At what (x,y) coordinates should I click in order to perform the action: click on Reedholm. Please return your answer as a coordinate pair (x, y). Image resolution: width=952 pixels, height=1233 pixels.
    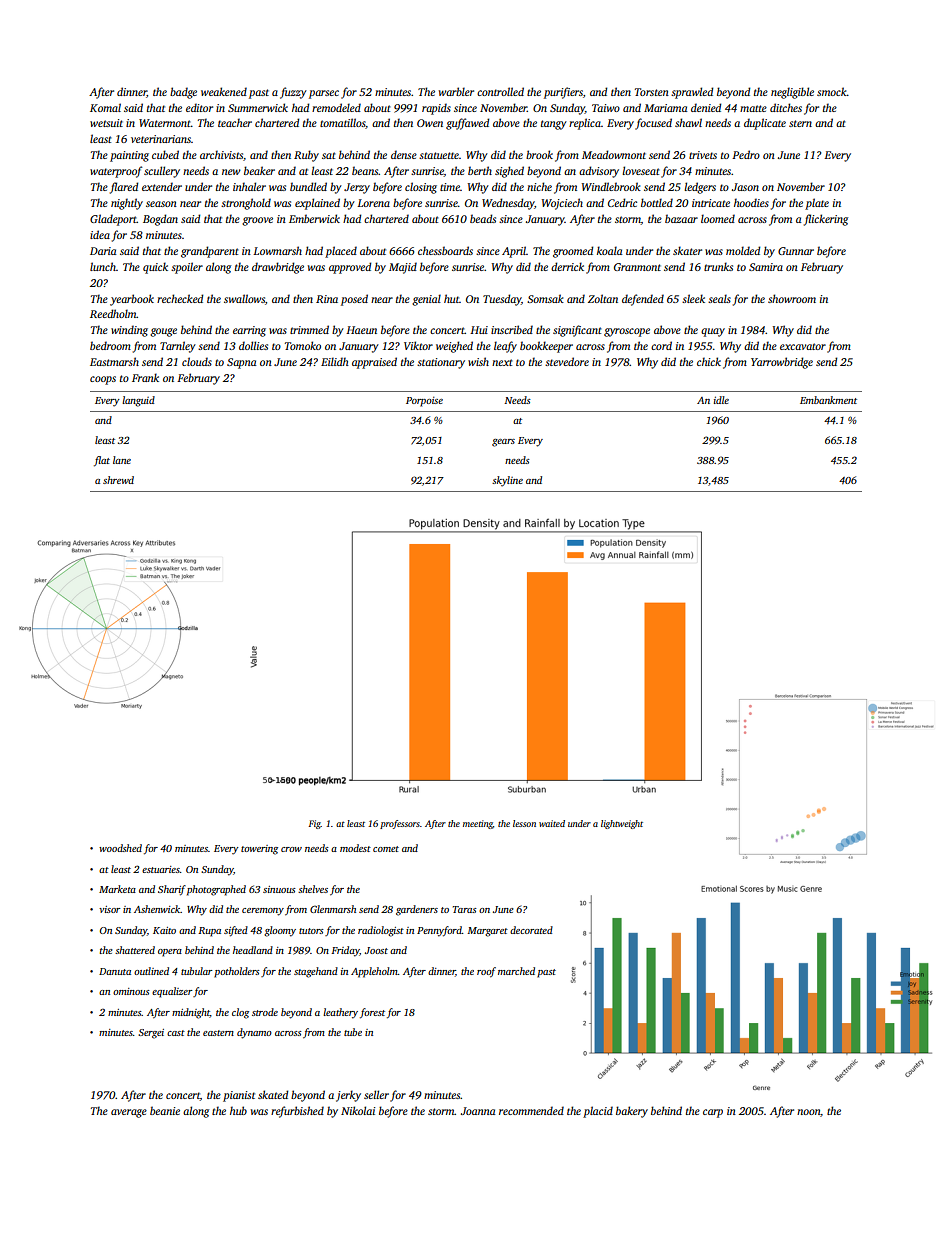
    Looking at the image, I should click on (113, 313).
